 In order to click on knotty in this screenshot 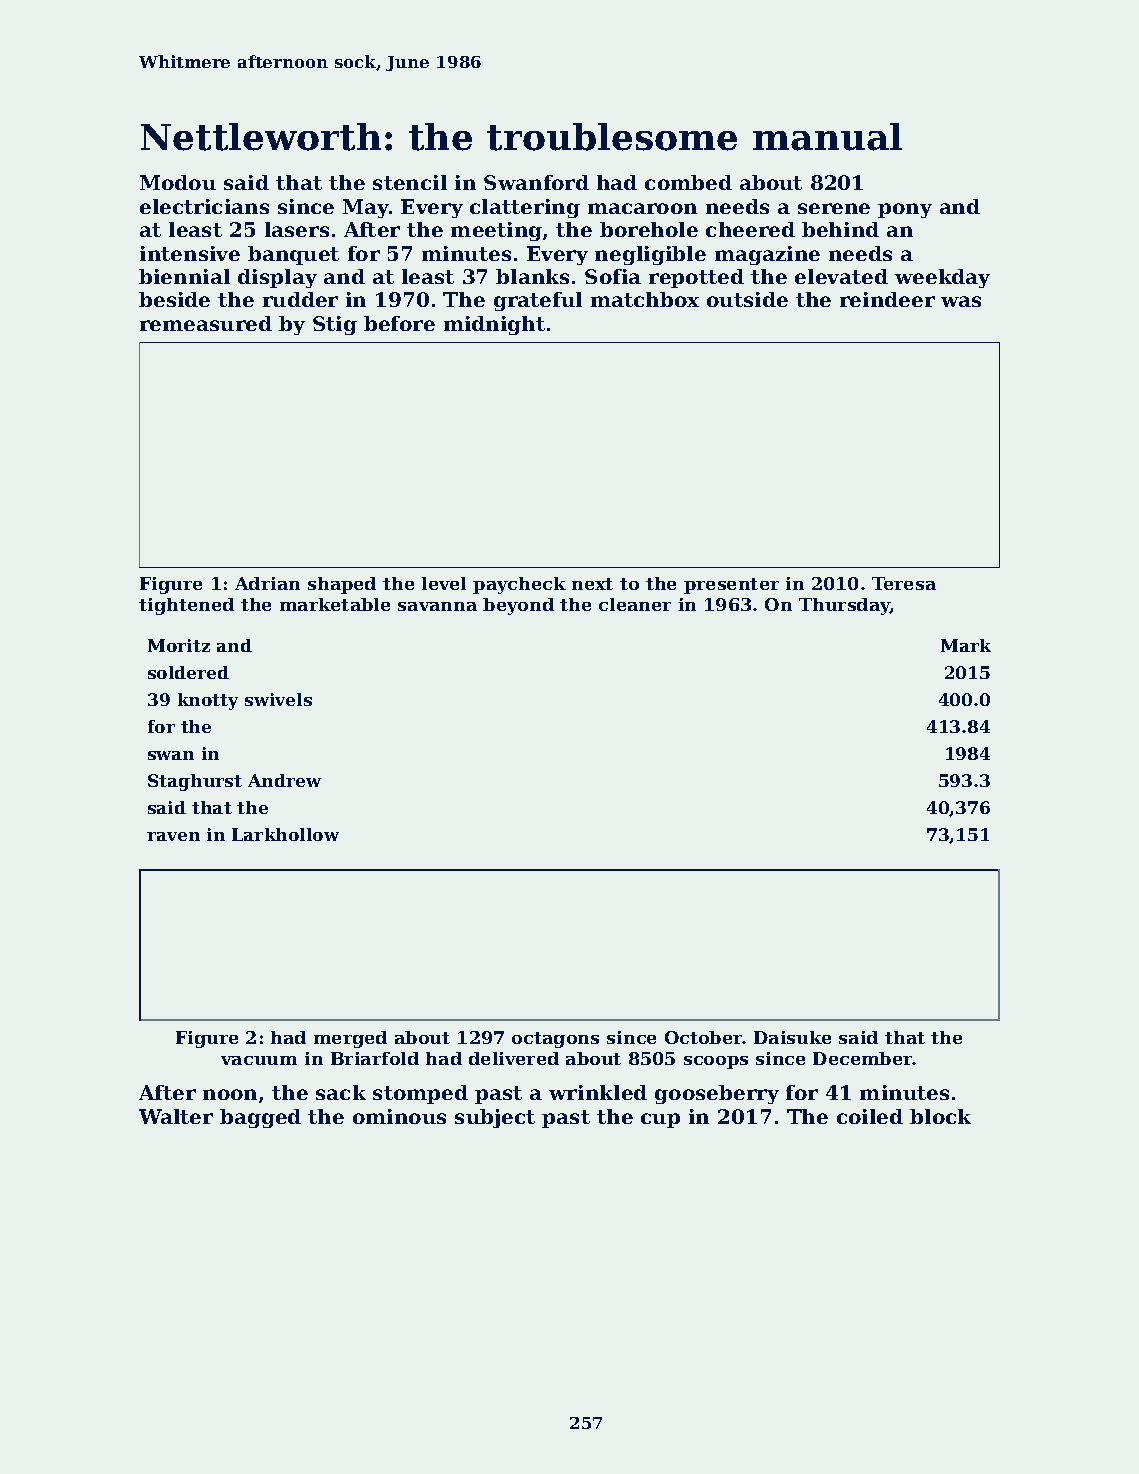, I will do `click(208, 701)`.
